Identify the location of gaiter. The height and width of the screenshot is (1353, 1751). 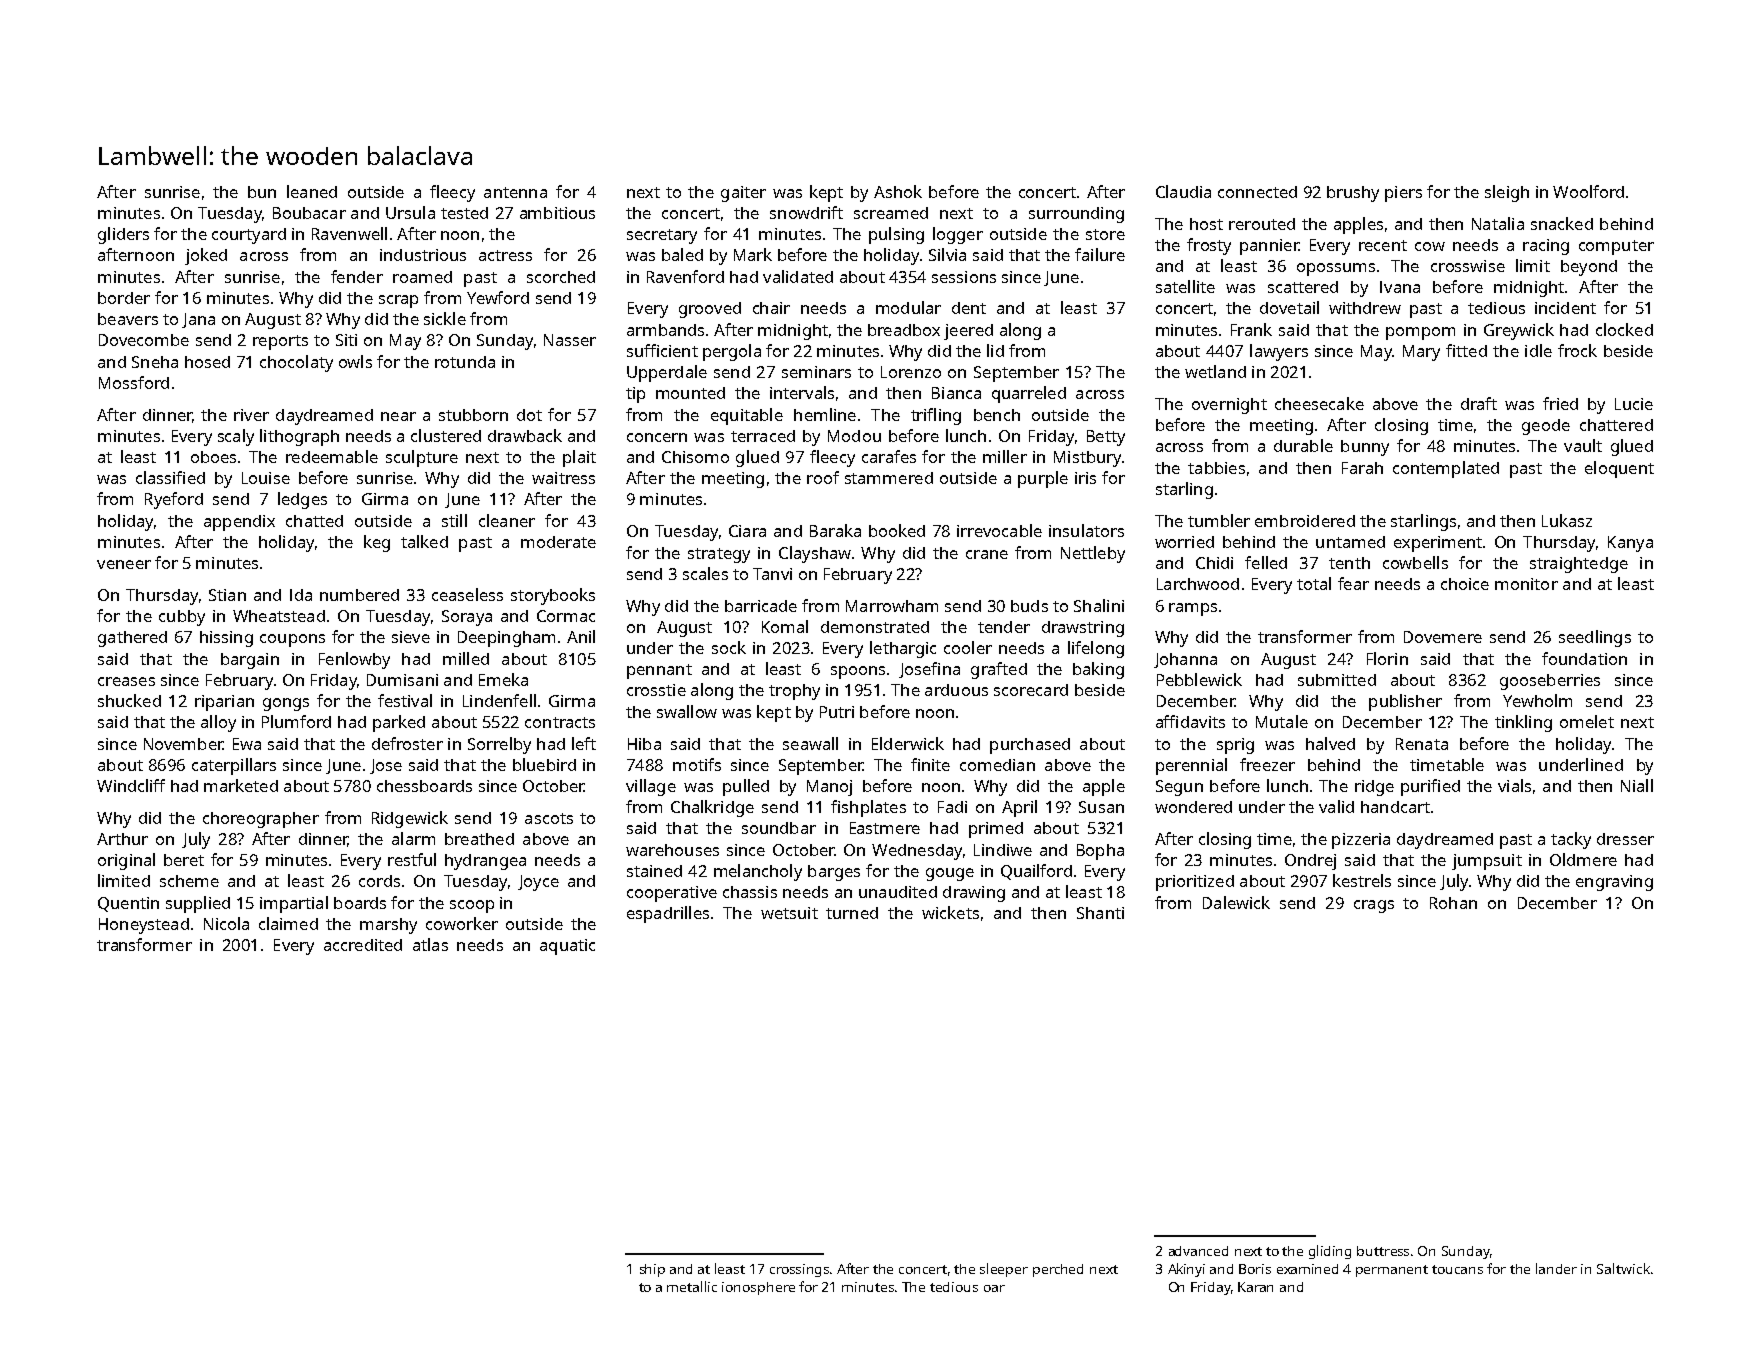
(743, 194).
